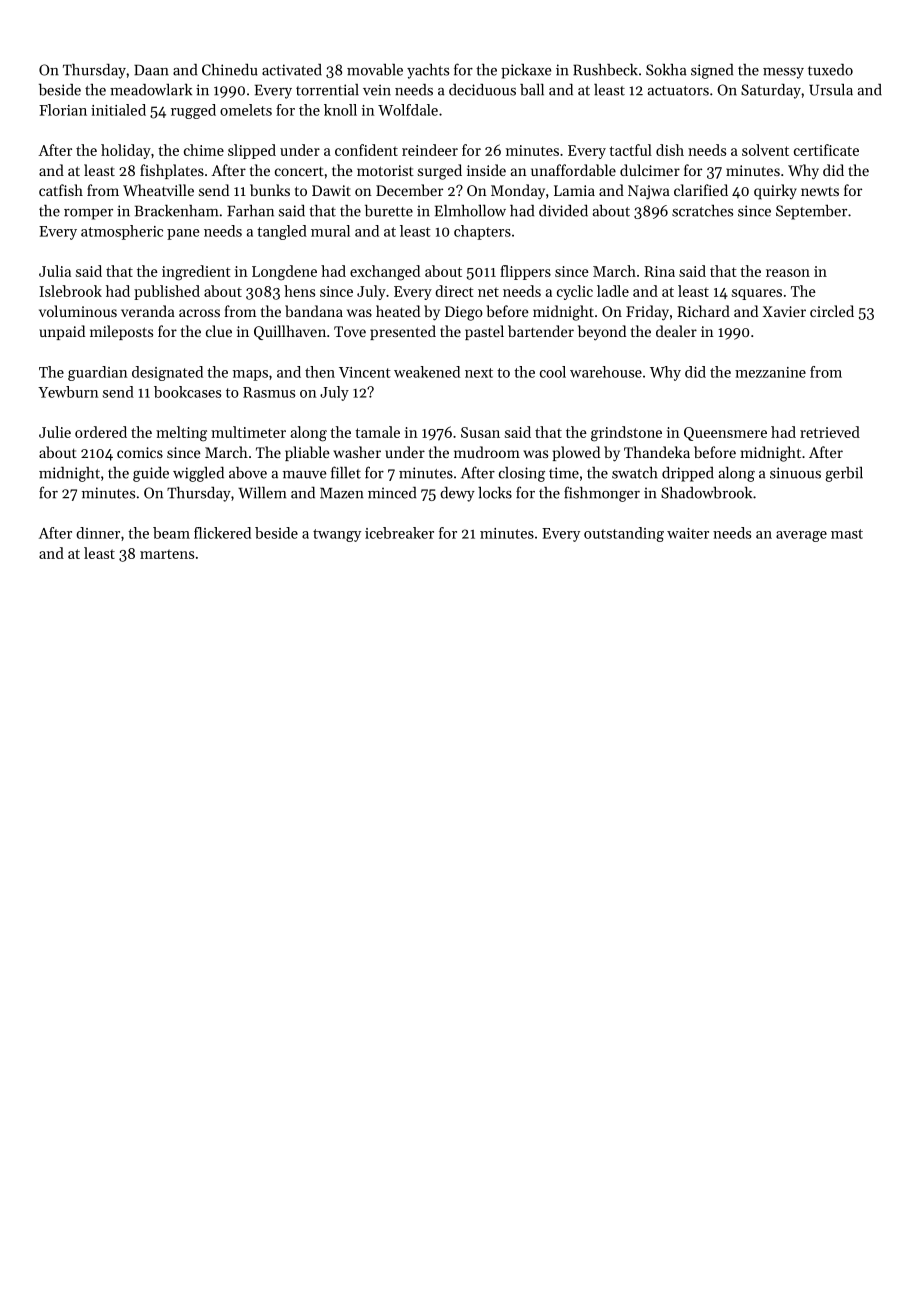 The height and width of the screenshot is (1308, 924). What do you see at coordinates (788, 273) in the screenshot?
I see `reason` at bounding box center [788, 273].
